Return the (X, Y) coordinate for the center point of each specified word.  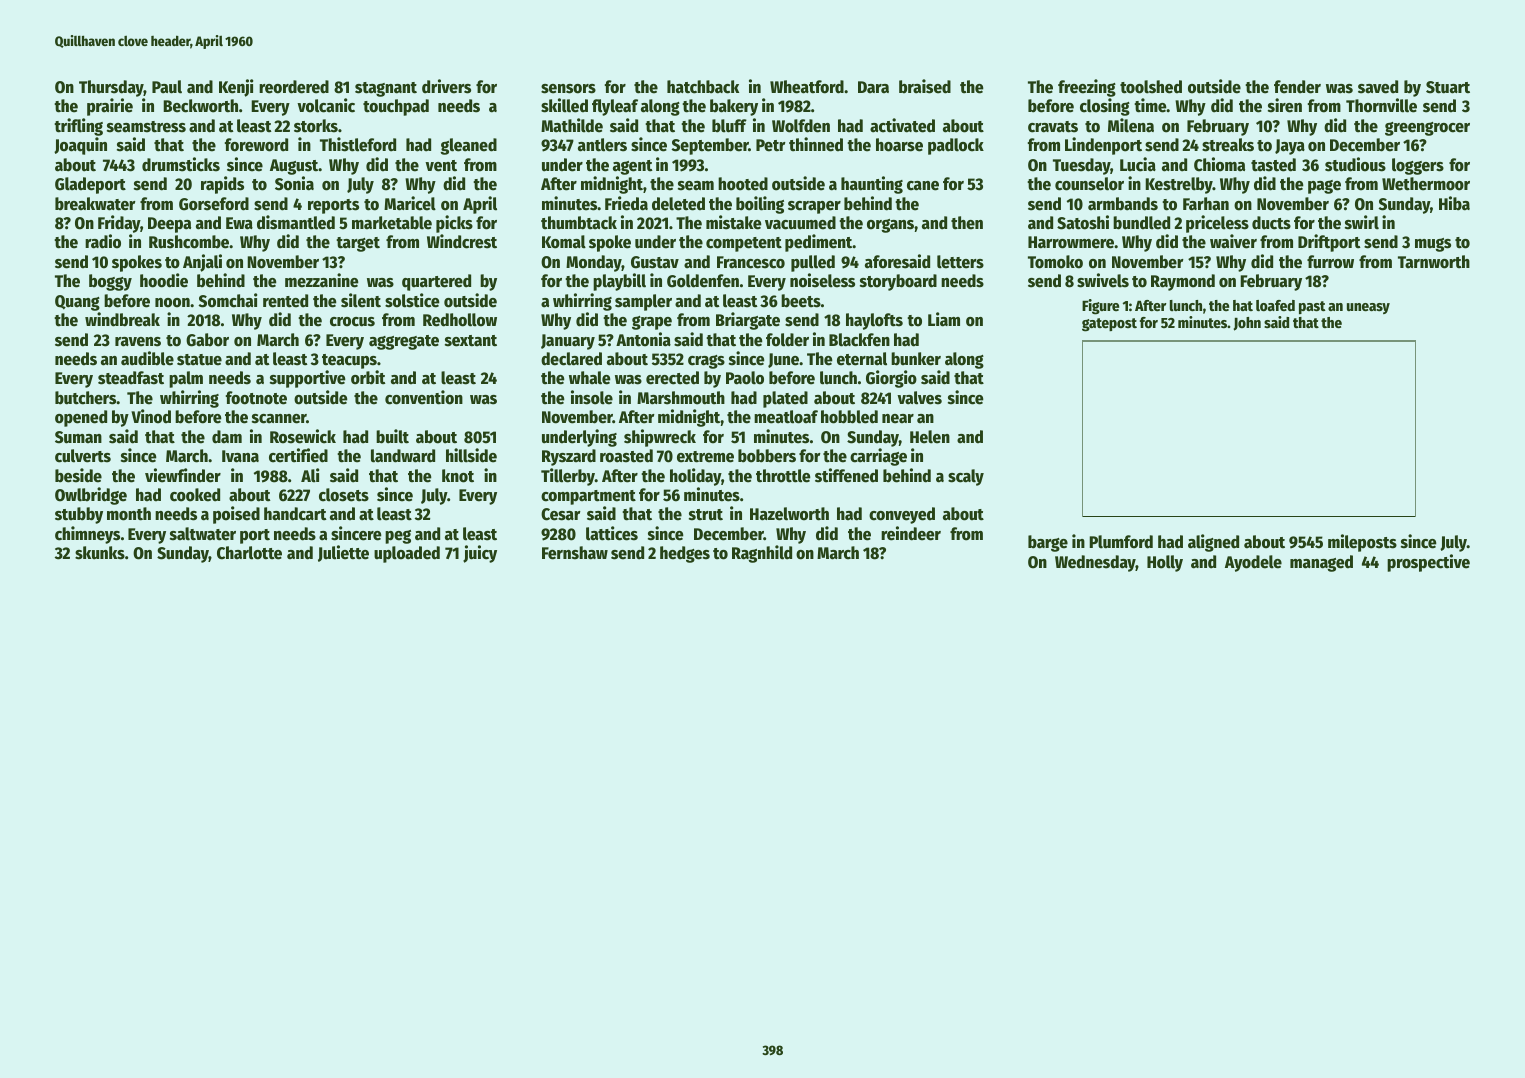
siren (1285, 105)
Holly (1165, 563)
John (1247, 324)
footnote (256, 398)
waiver (1233, 241)
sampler (643, 302)
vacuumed (800, 223)
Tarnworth (1434, 262)
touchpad (396, 107)
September (710, 146)
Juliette (343, 553)
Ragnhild (762, 554)
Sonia (294, 183)
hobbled (849, 417)
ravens (138, 342)
